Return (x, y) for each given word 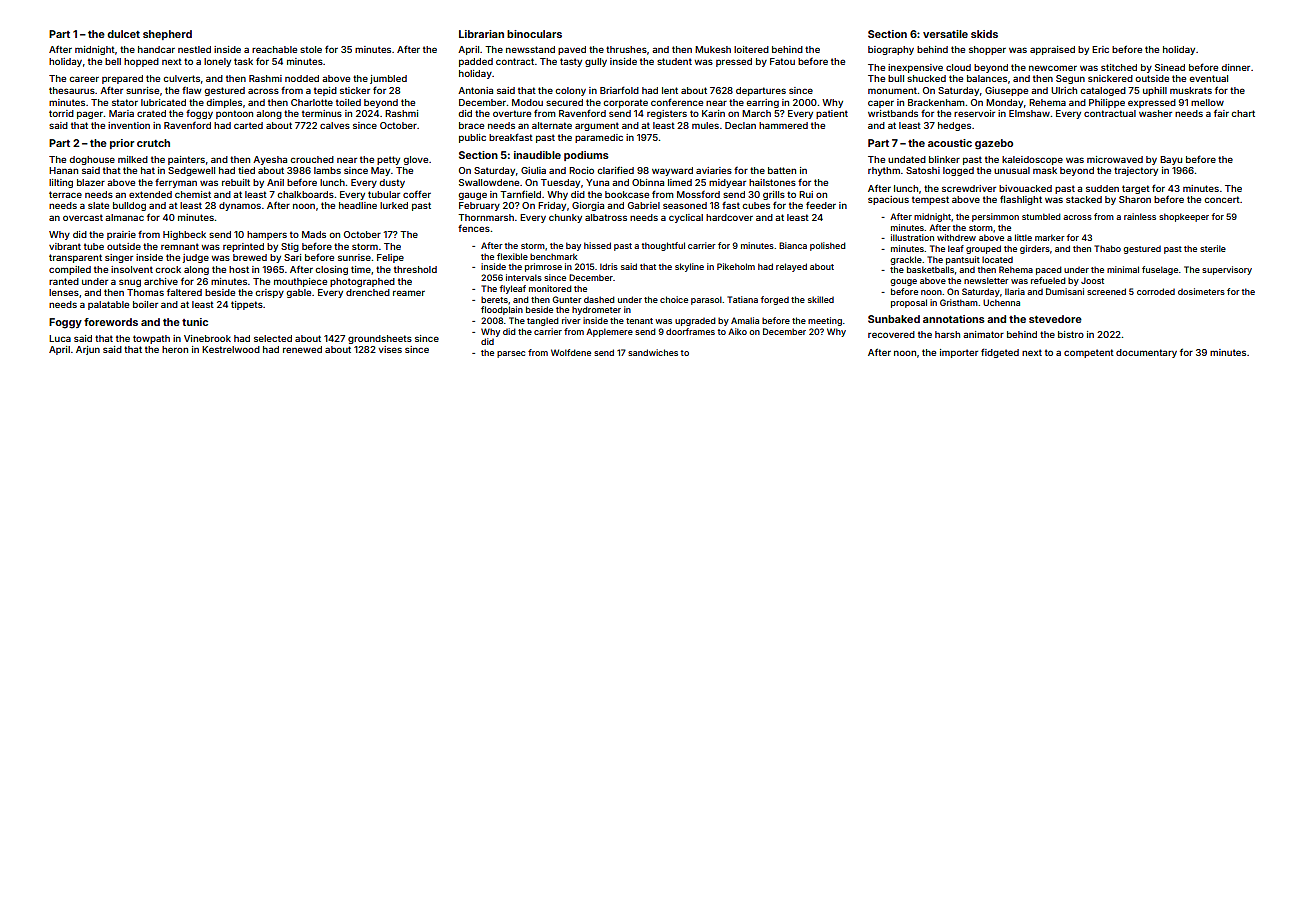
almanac (124, 217)
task (243, 61)
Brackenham (936, 102)
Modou (527, 102)
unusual (1012, 170)
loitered (751, 49)
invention (129, 125)
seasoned (685, 205)
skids (984, 34)
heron (175, 349)
